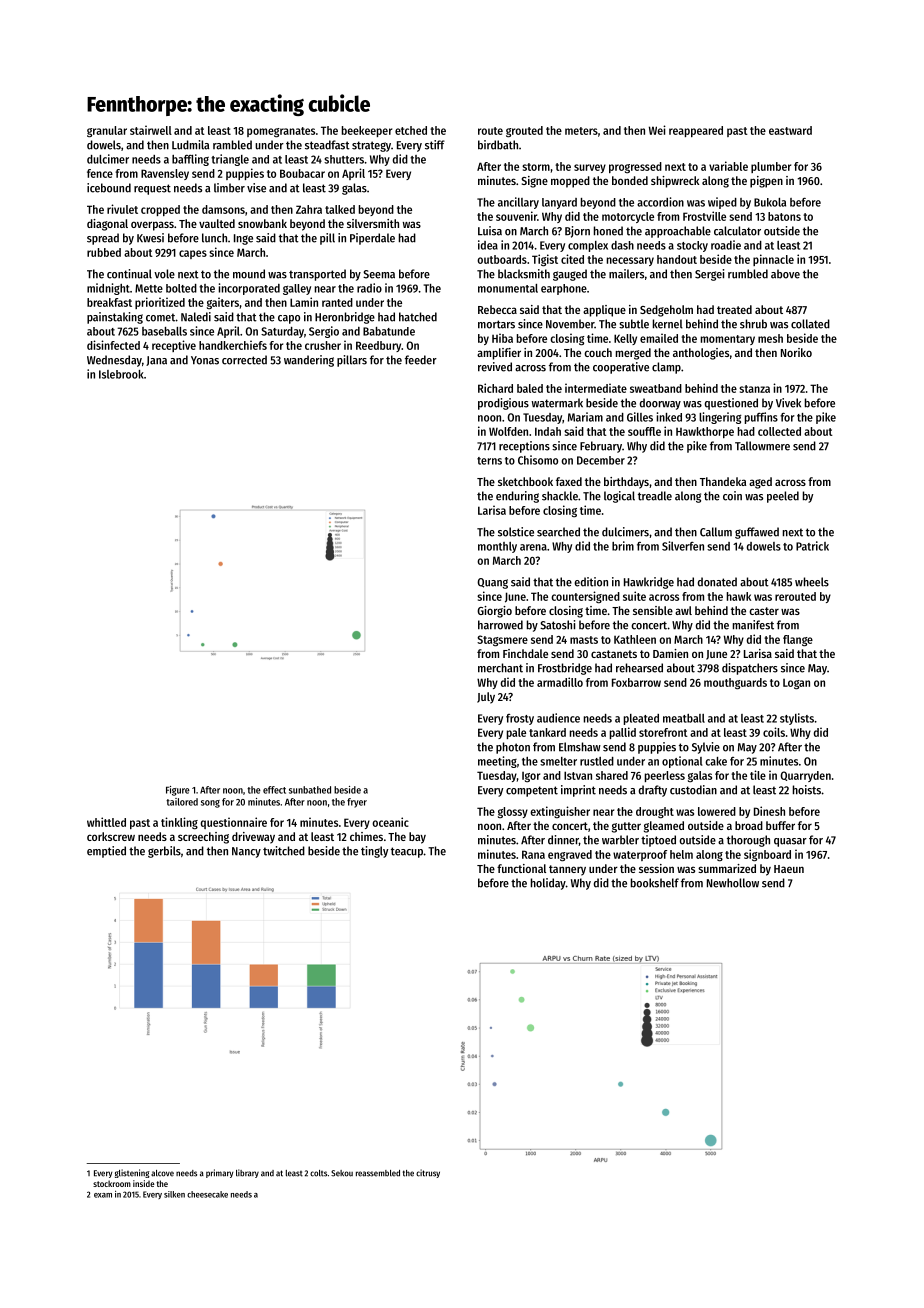 The height and width of the screenshot is (1308, 924). I want to click on hatched, so click(418, 317).
